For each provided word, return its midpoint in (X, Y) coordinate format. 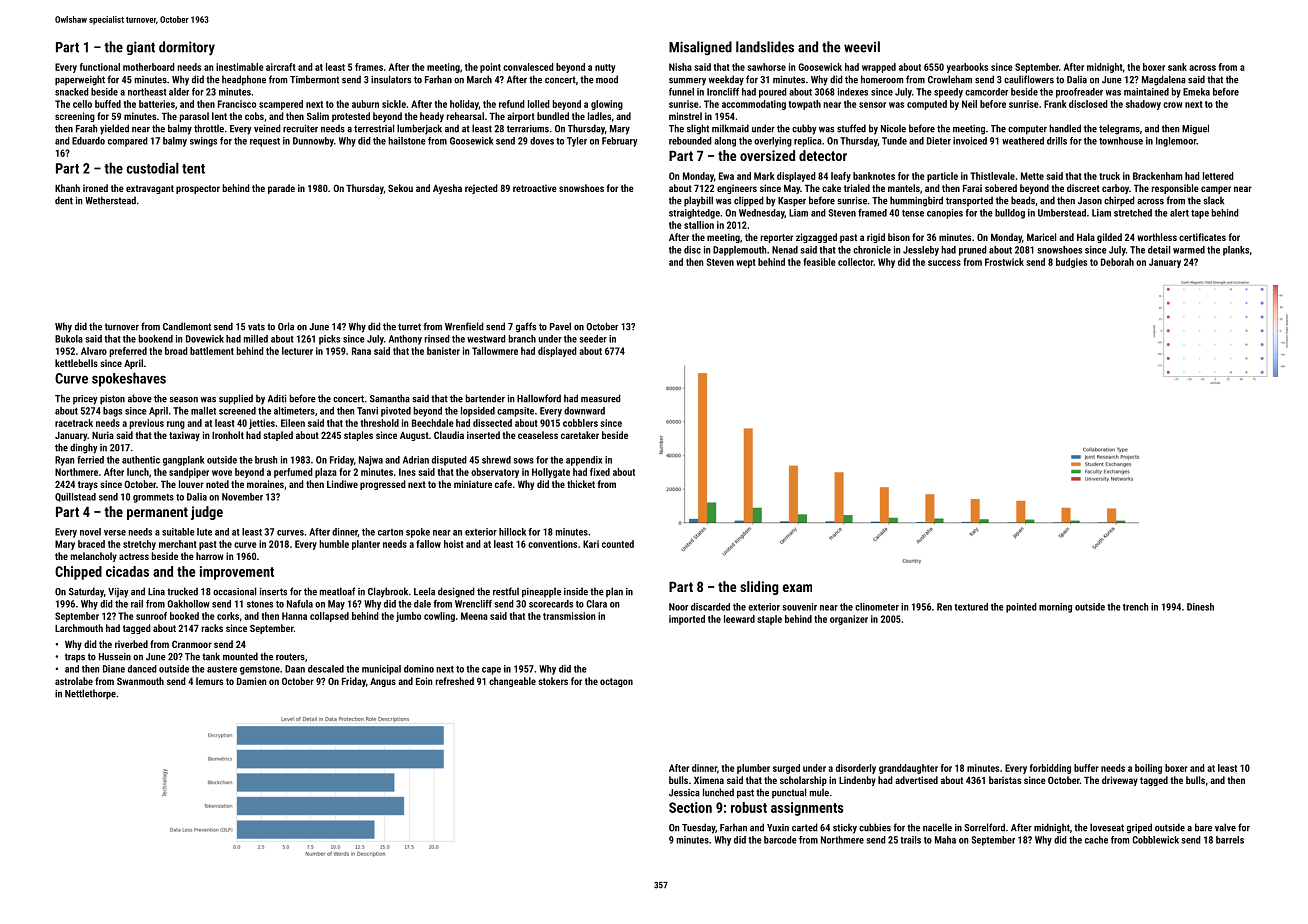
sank (1177, 67)
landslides (765, 47)
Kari (591, 544)
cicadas (127, 571)
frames (369, 67)
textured (971, 607)
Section (690, 807)
